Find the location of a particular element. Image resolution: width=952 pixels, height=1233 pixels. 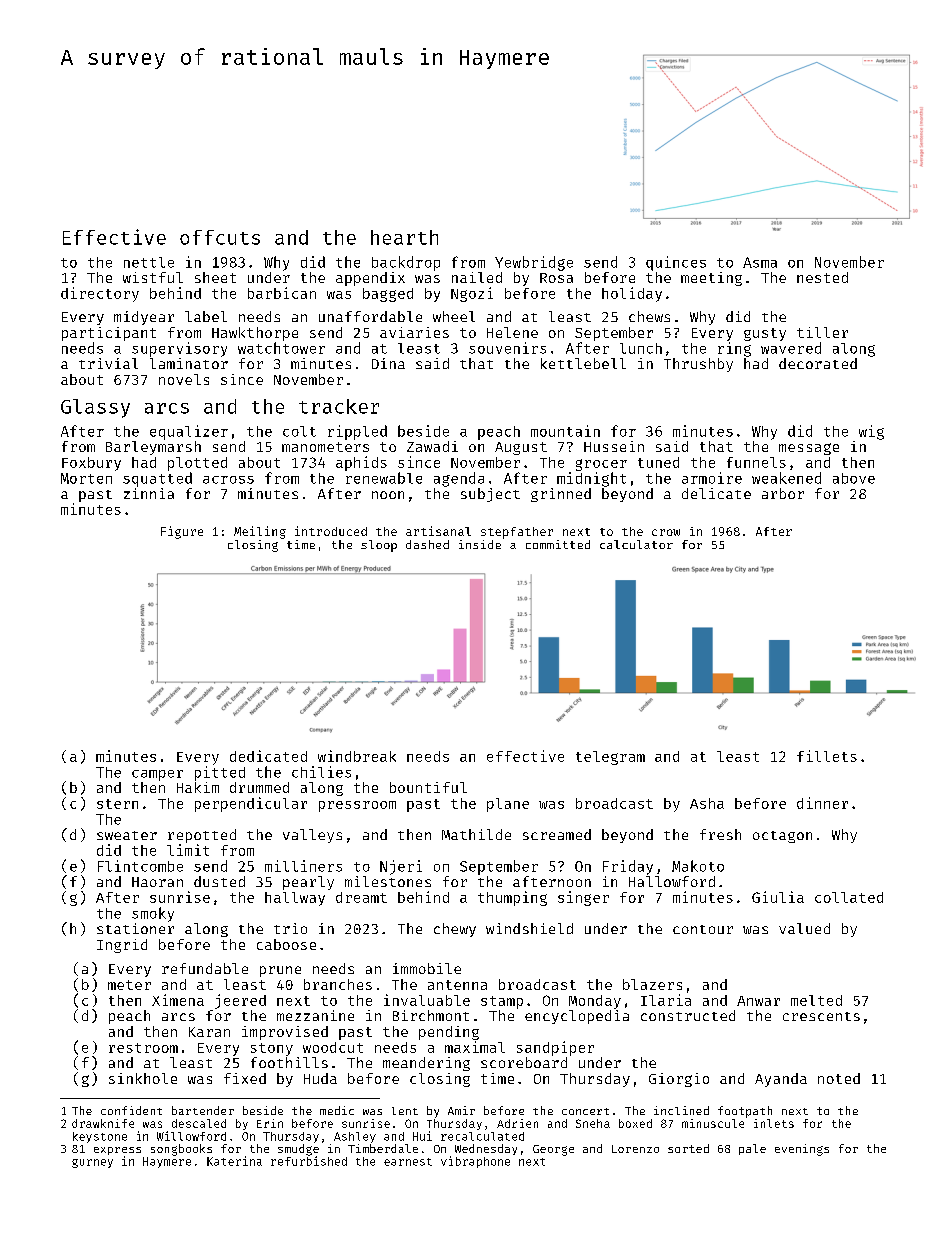

windbreak is located at coordinates (357, 756).
